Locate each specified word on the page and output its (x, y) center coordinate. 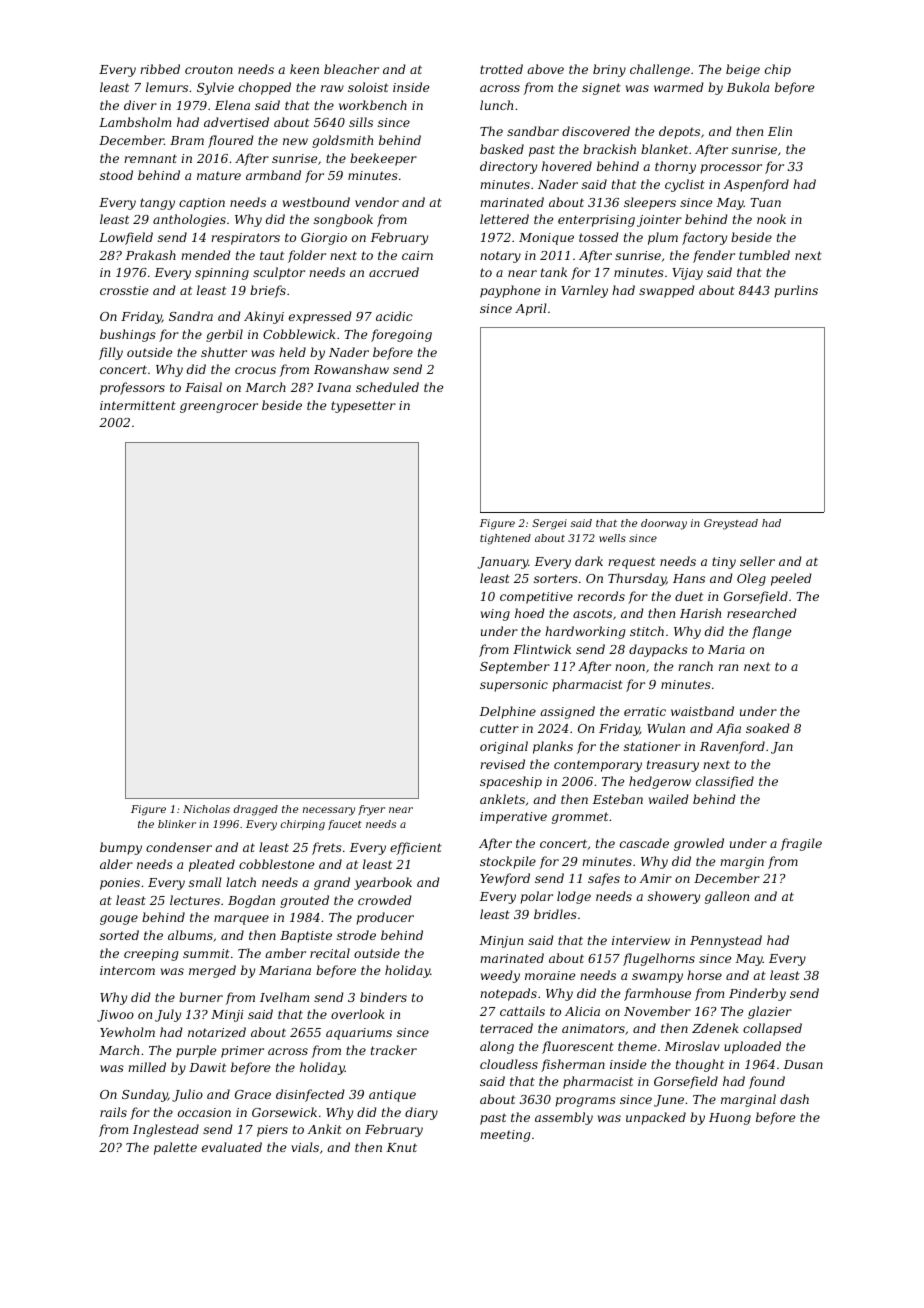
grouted (304, 901)
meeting (505, 1136)
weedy (500, 976)
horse (704, 975)
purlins (796, 291)
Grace (253, 1094)
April (531, 309)
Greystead (731, 524)
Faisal (203, 387)
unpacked (656, 1118)
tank (554, 272)
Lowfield (126, 238)
